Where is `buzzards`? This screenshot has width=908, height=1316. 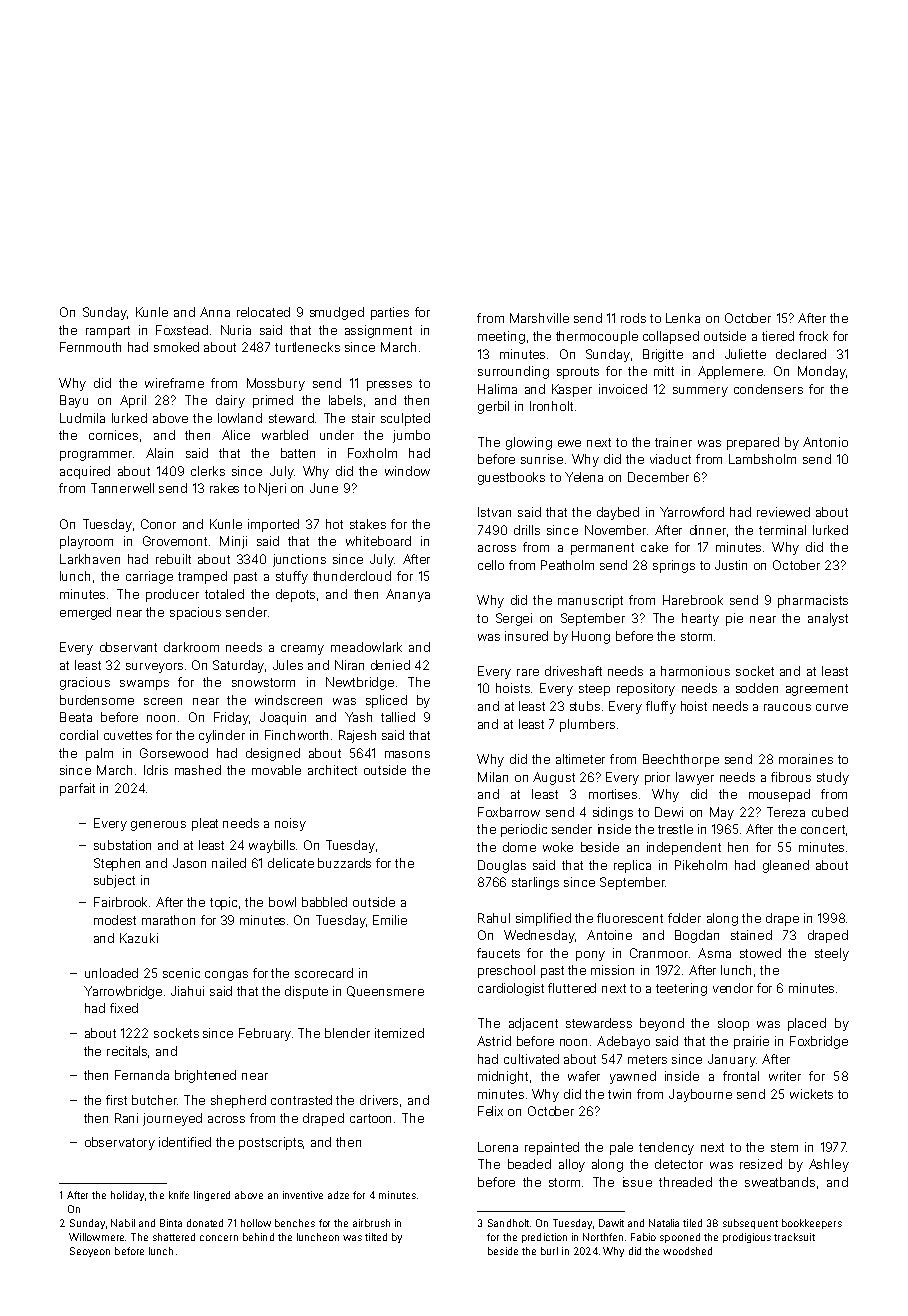 buzzards is located at coordinates (344, 863).
